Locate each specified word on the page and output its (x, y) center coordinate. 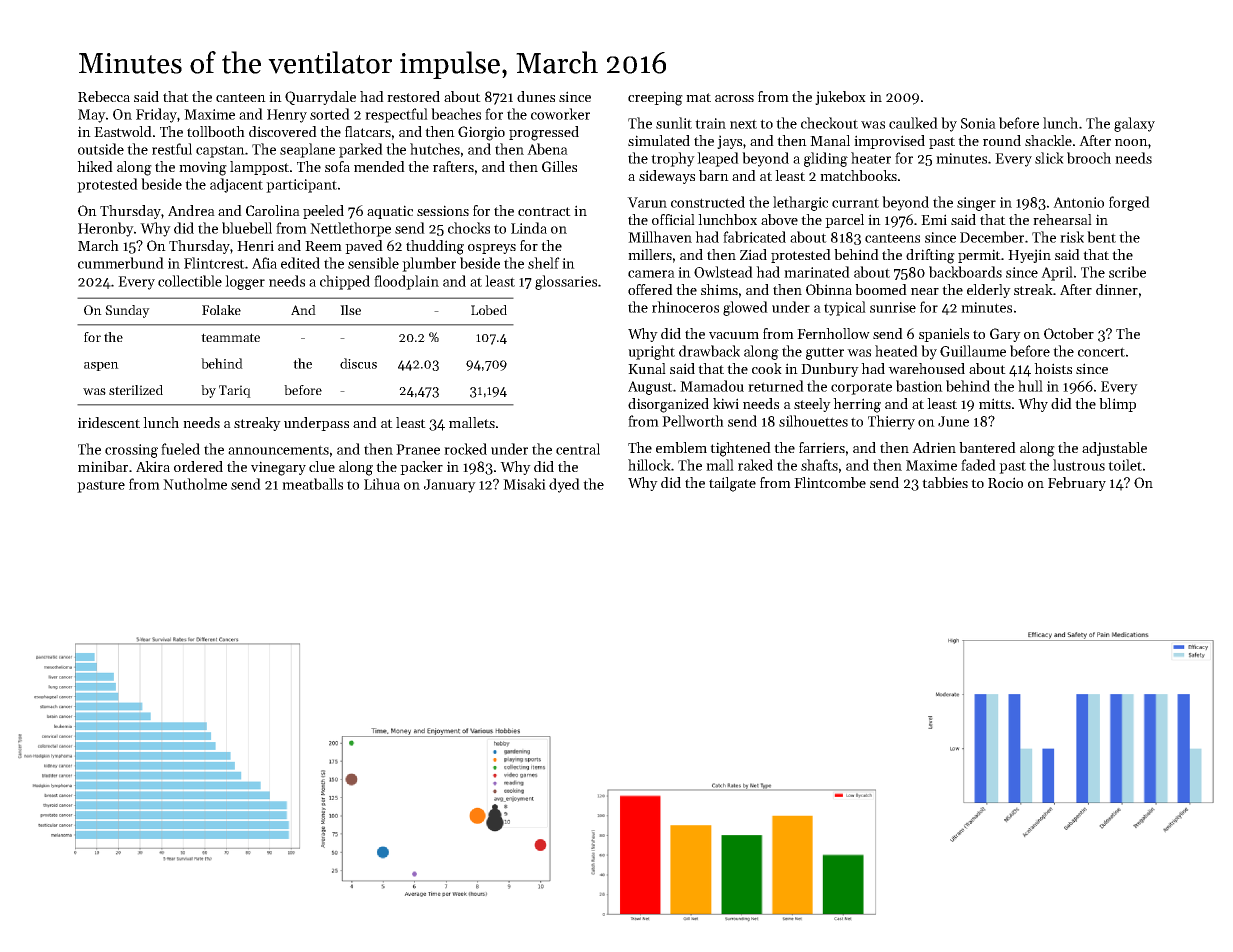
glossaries (566, 282)
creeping (655, 98)
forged (1129, 203)
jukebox (840, 98)
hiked (95, 166)
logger (245, 282)
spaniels (944, 335)
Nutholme (195, 484)
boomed (881, 289)
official (673, 219)
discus (358, 363)
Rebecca (104, 96)
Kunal (647, 368)
